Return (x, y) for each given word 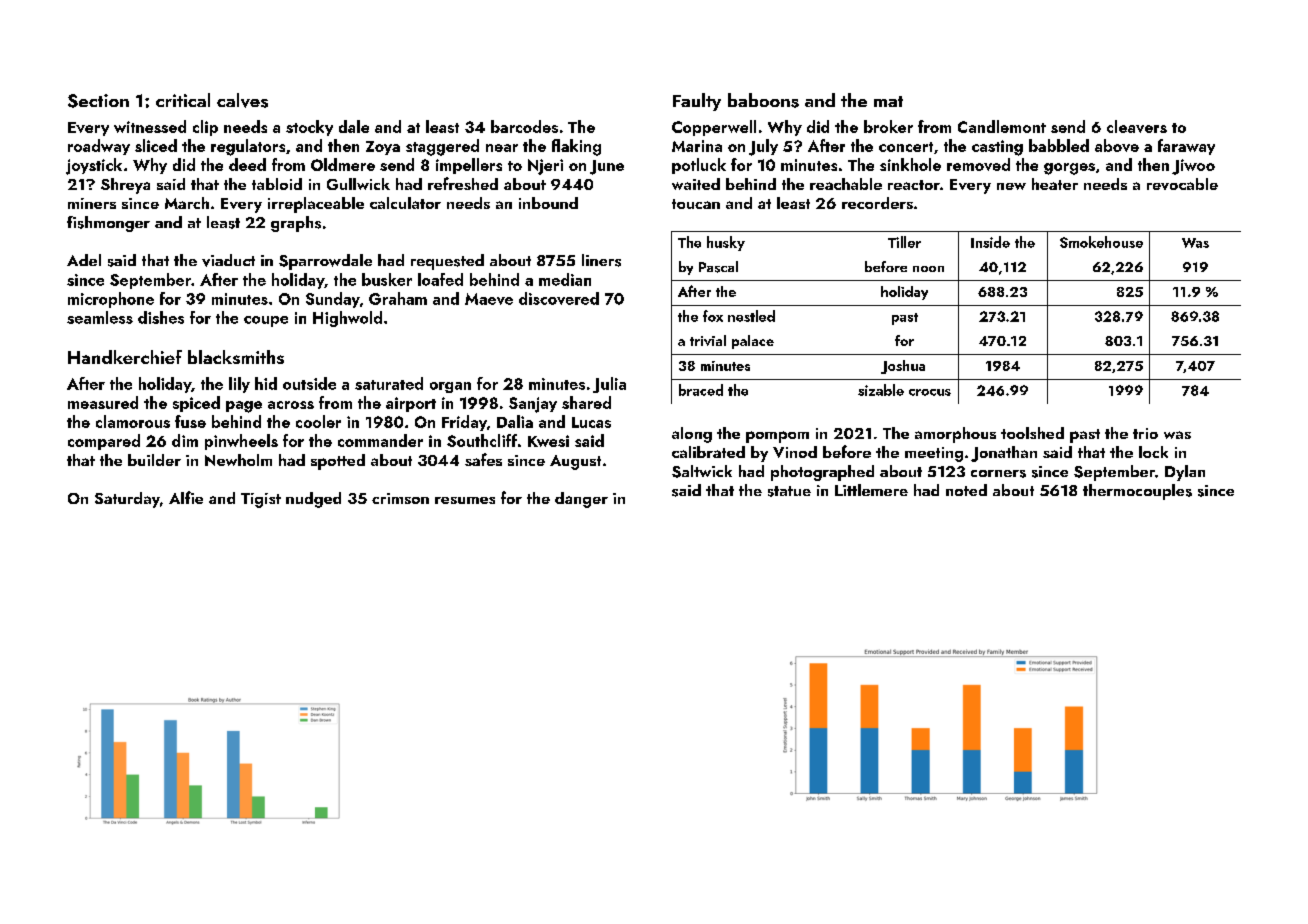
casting (997, 148)
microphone (111, 300)
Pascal (718, 267)
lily (239, 385)
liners (601, 260)
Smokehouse (1101, 242)
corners (998, 474)
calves (242, 100)
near (502, 148)
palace (753, 342)
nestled (751, 316)
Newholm (238, 460)
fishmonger (108, 224)
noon (928, 269)
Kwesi (548, 441)
